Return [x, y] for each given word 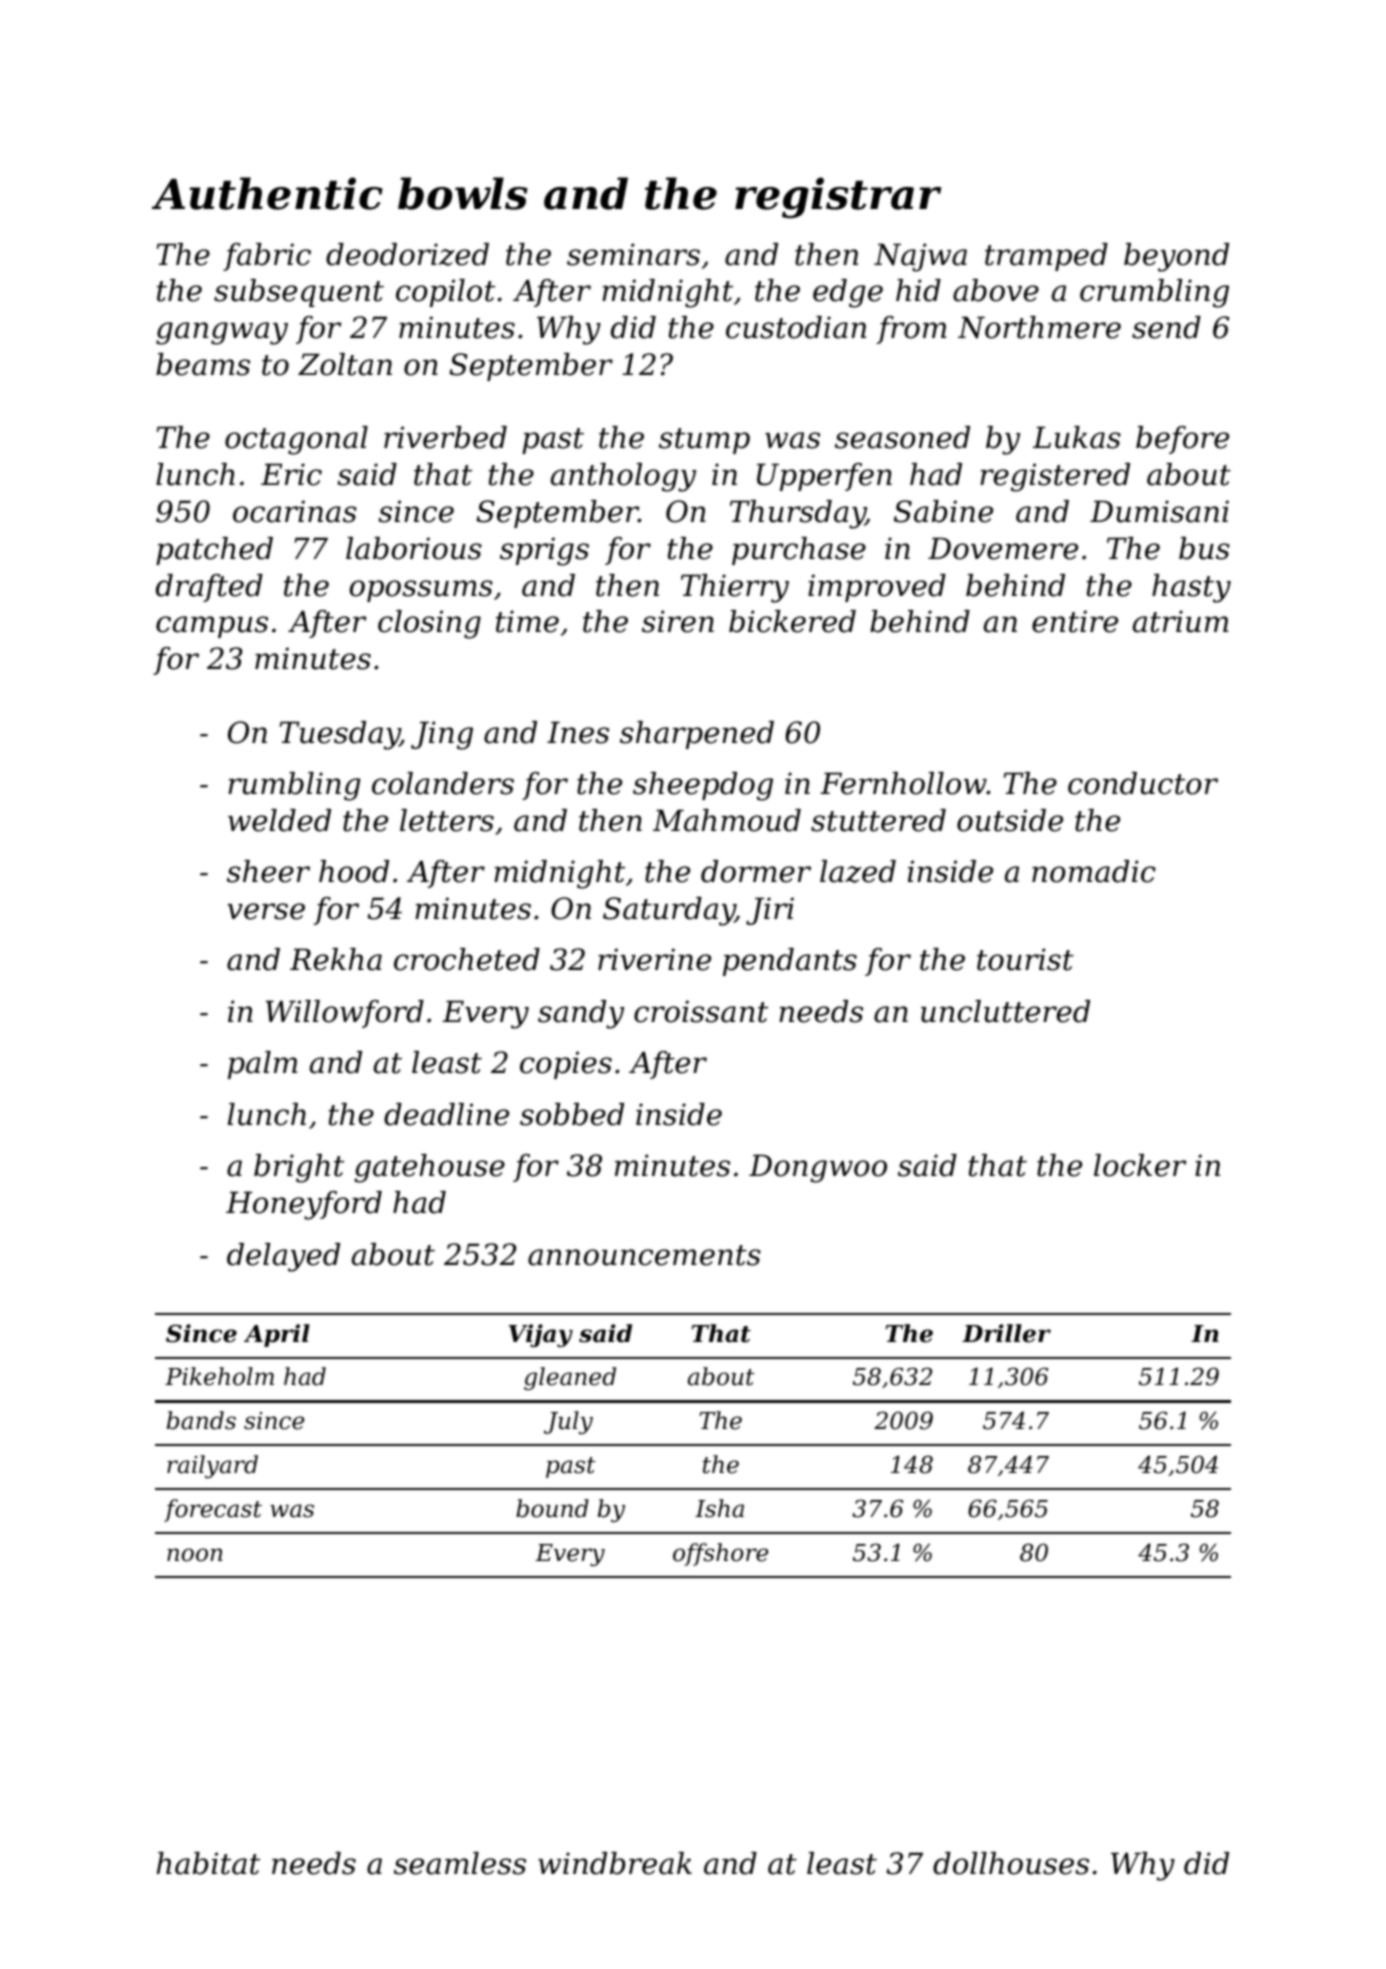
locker [1140, 1165]
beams [203, 364]
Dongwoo [818, 1168]
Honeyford [304, 1205]
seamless [460, 1863]
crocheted [467, 959]
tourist [1025, 959]
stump [704, 441]
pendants [790, 962]
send [1166, 327]
